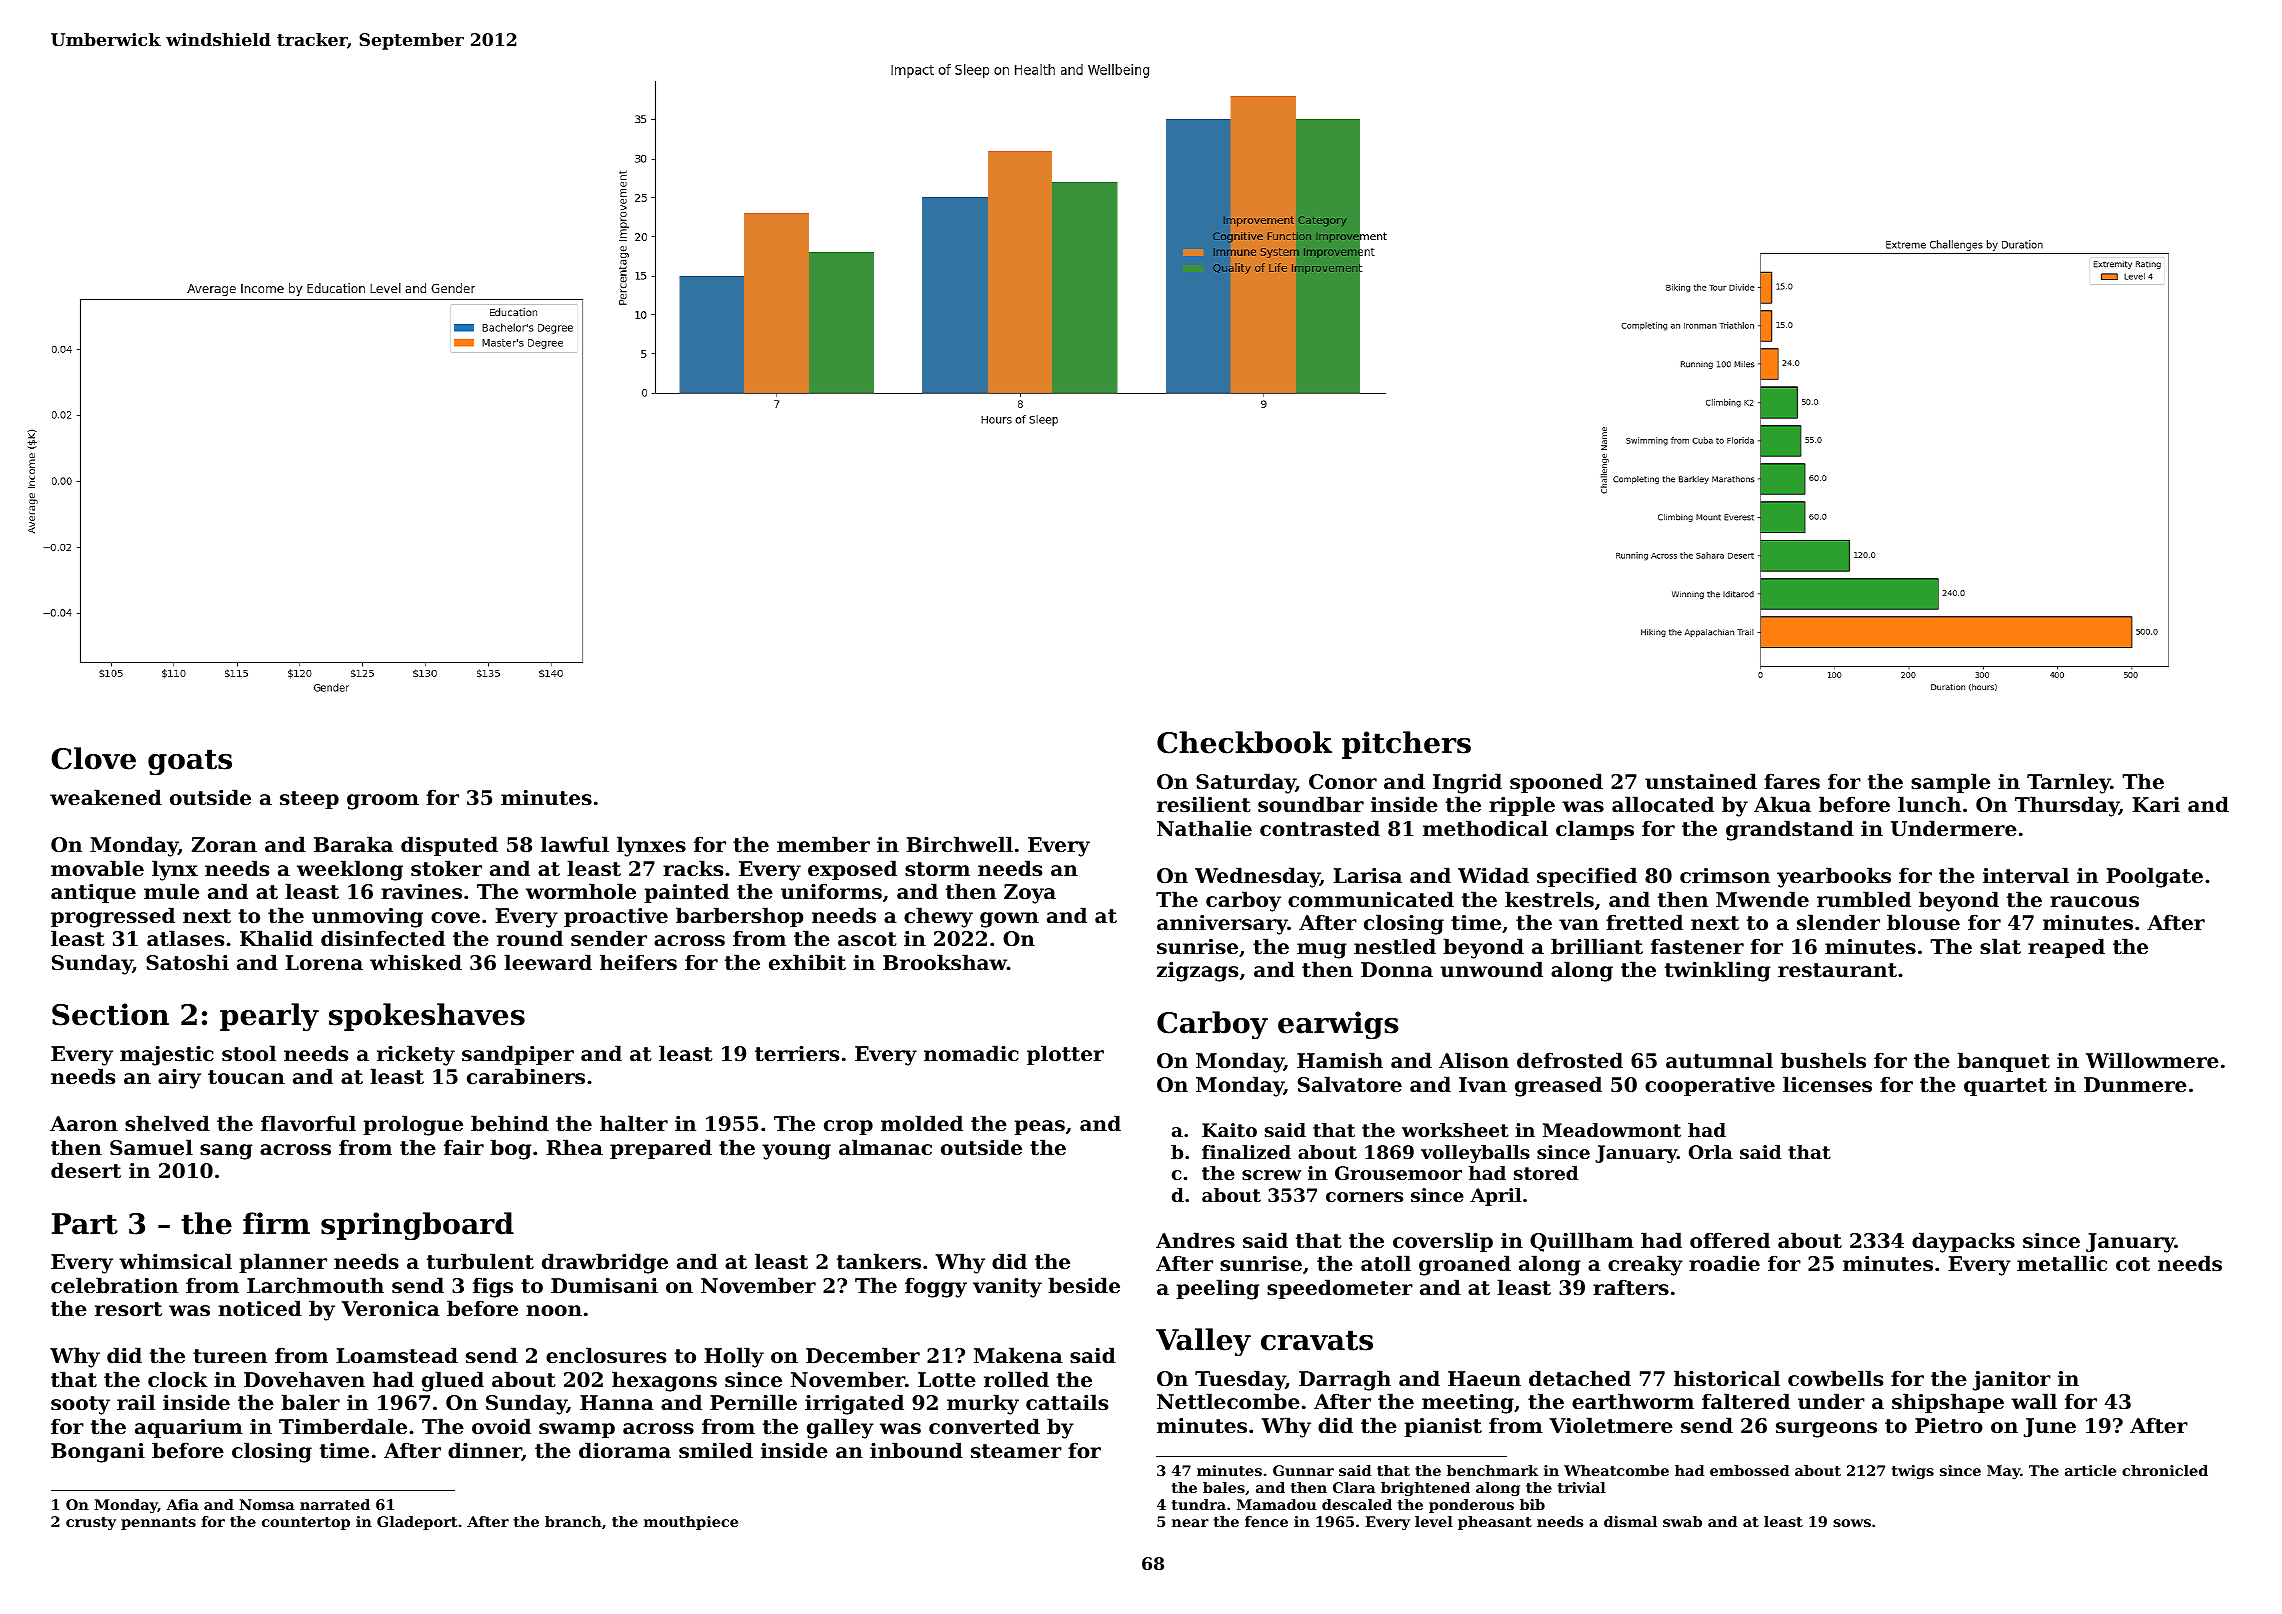  Describe the element at coordinates (93, 758) in the screenshot. I see `Clove` at that location.
